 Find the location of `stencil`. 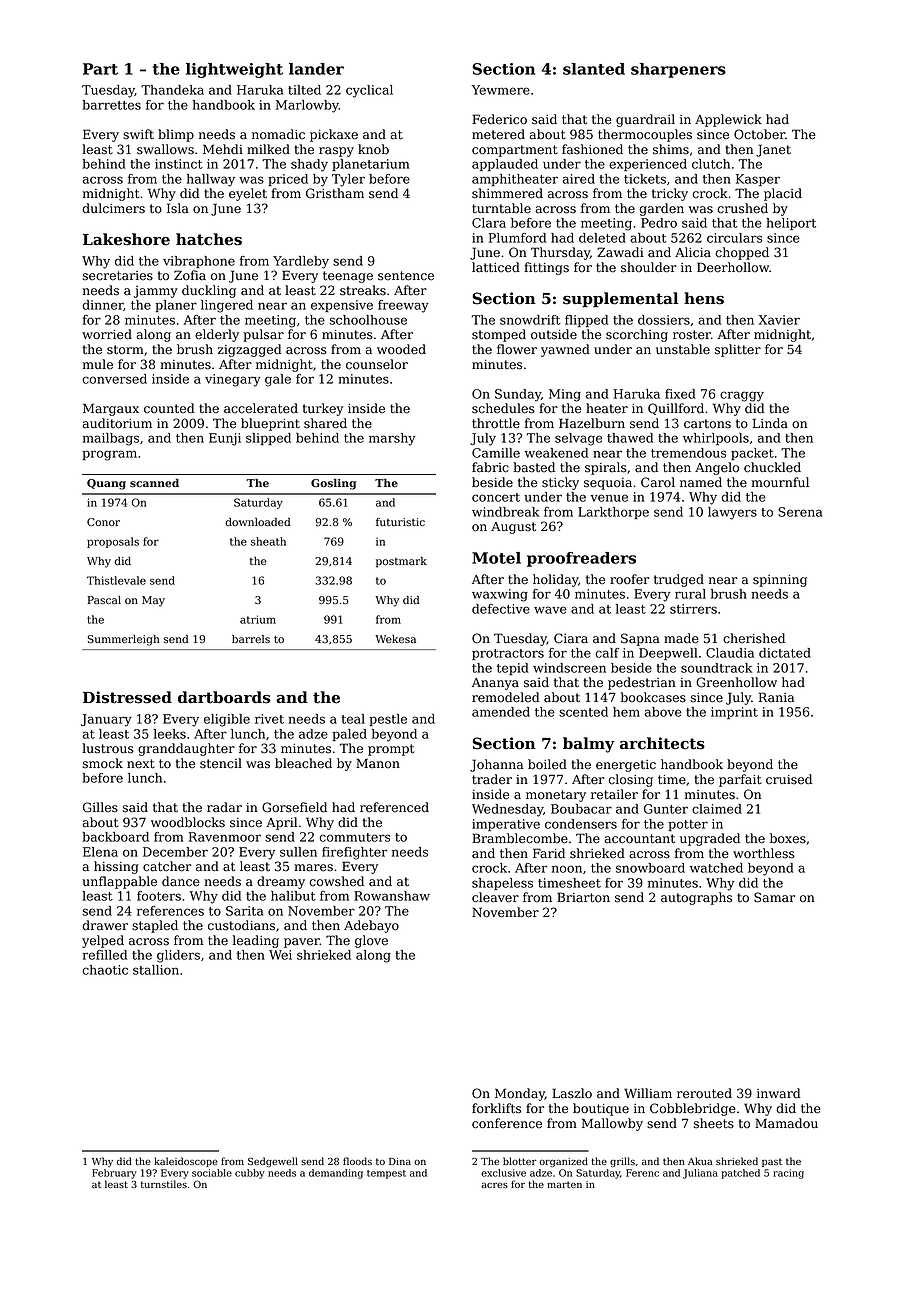

stencil is located at coordinates (221, 763).
